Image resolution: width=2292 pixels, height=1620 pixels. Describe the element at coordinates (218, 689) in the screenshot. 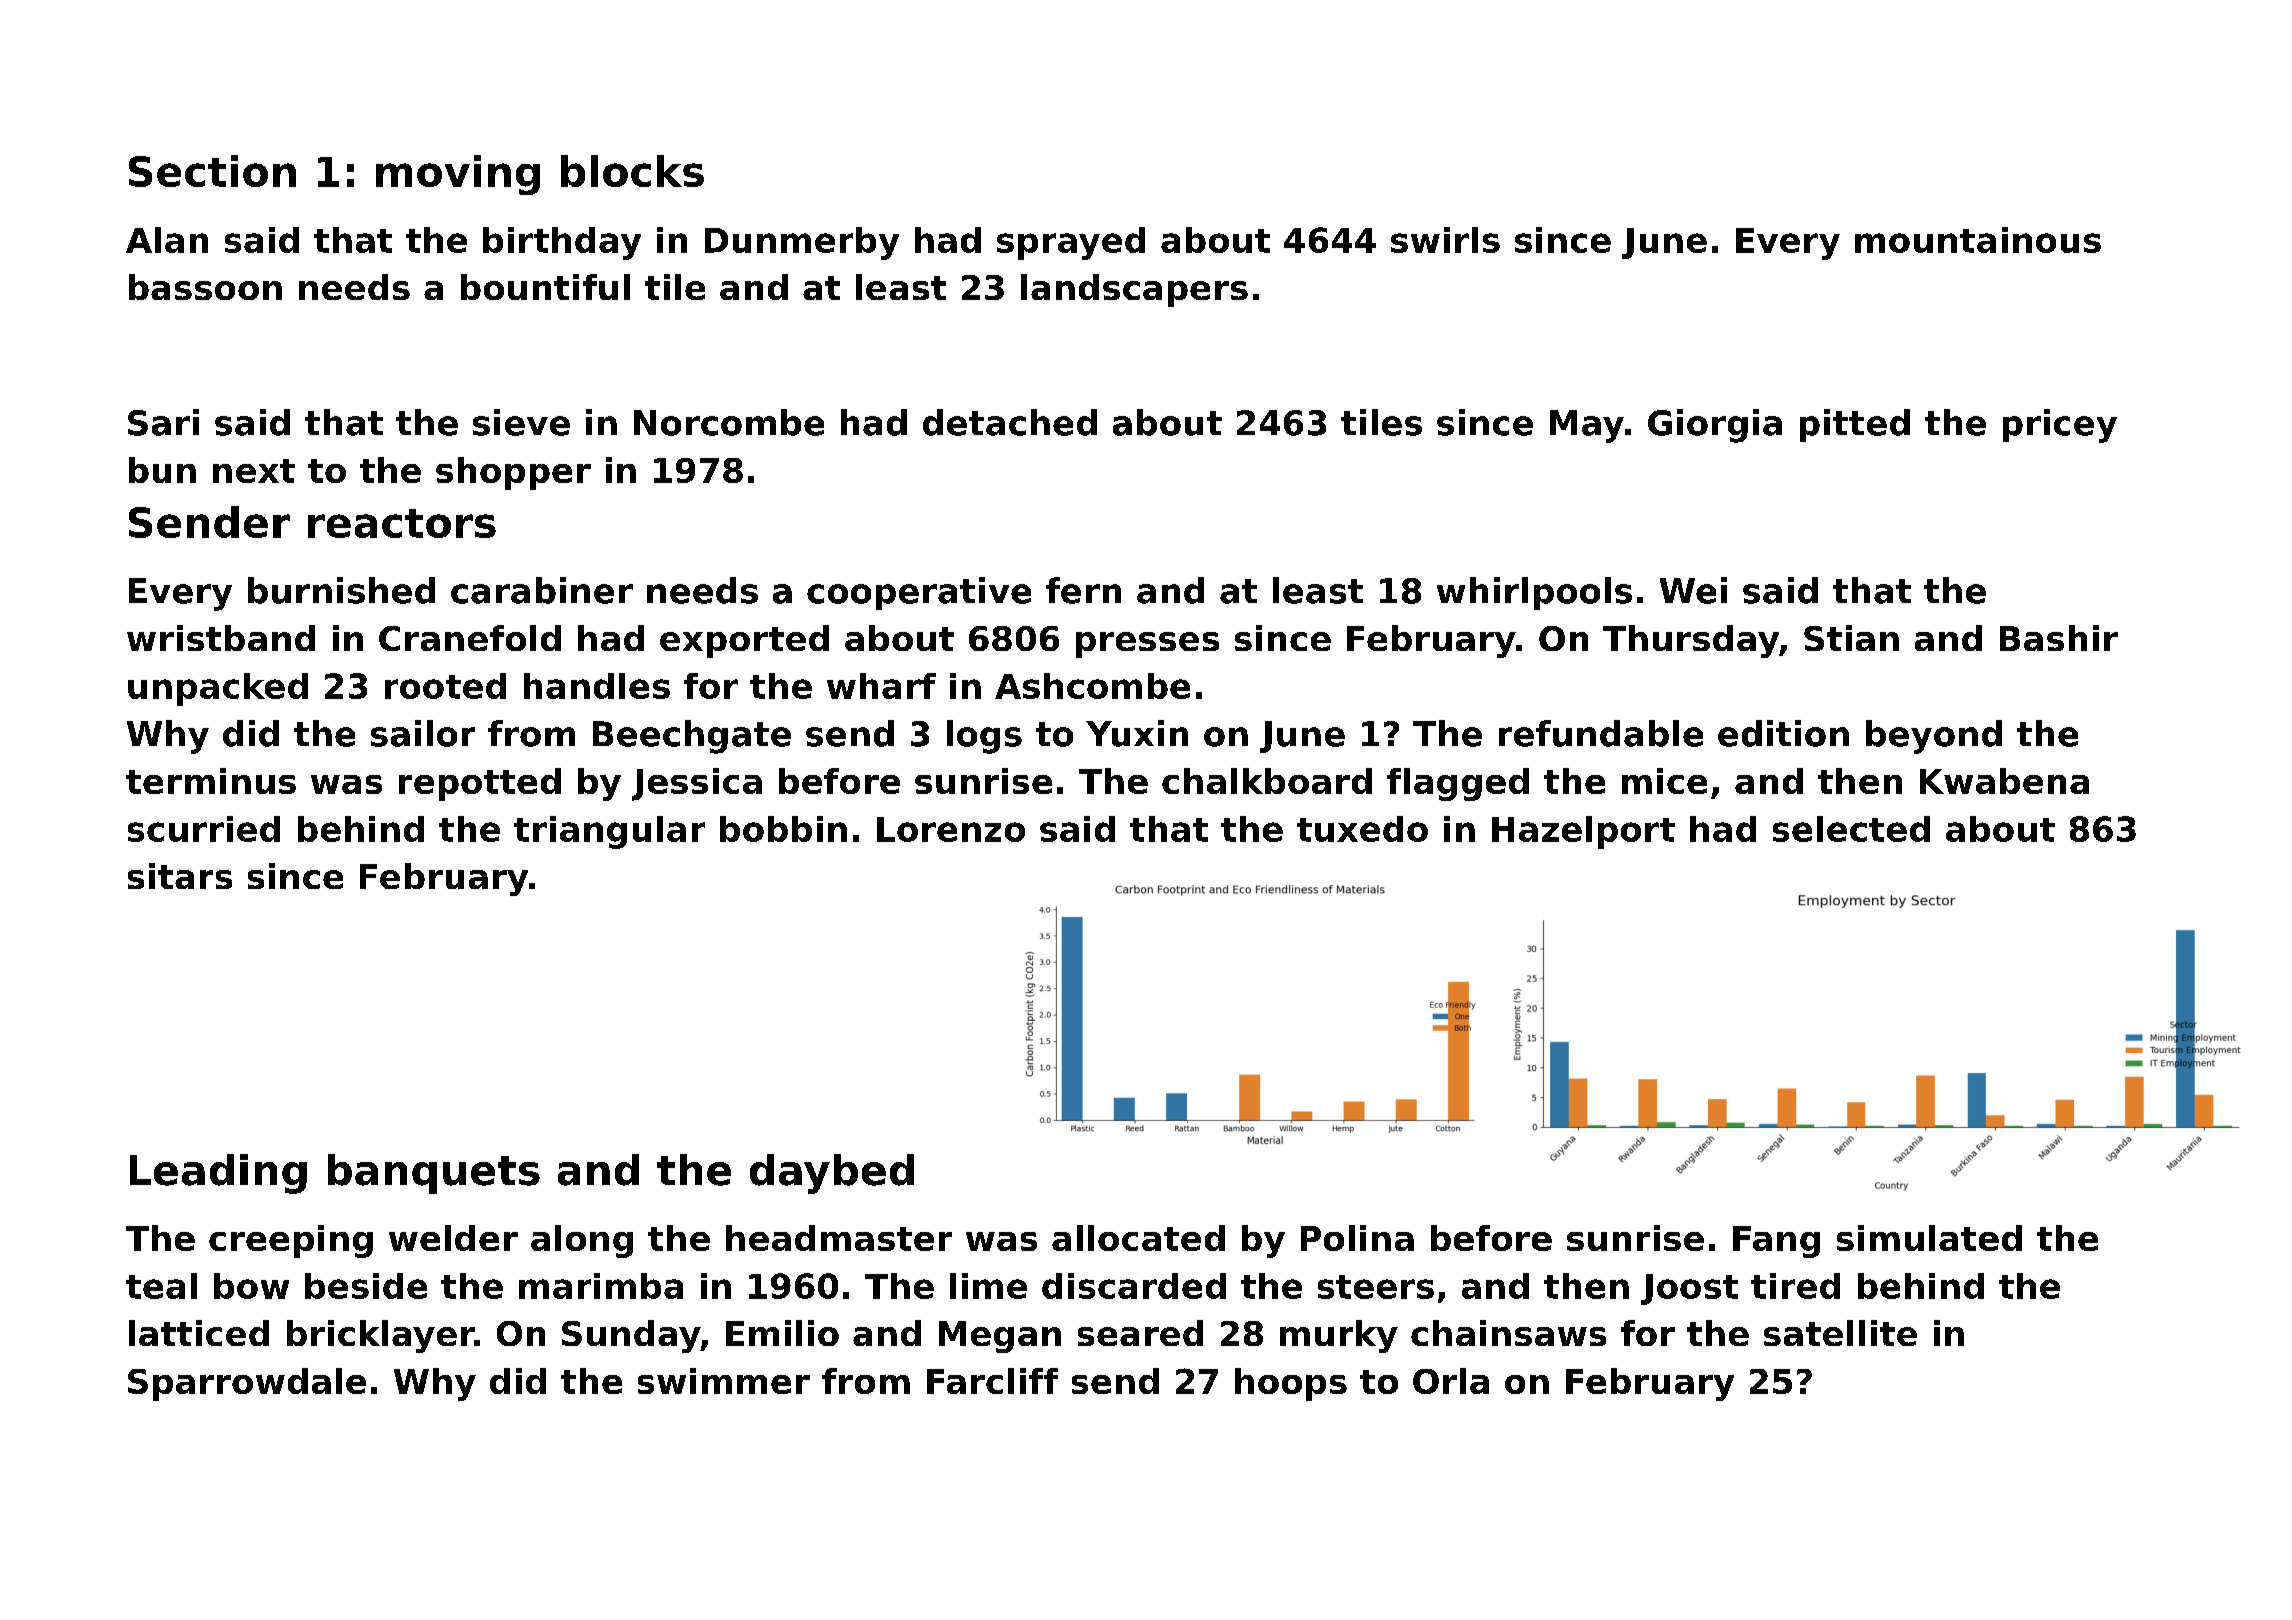

I see `unpacked` at that location.
